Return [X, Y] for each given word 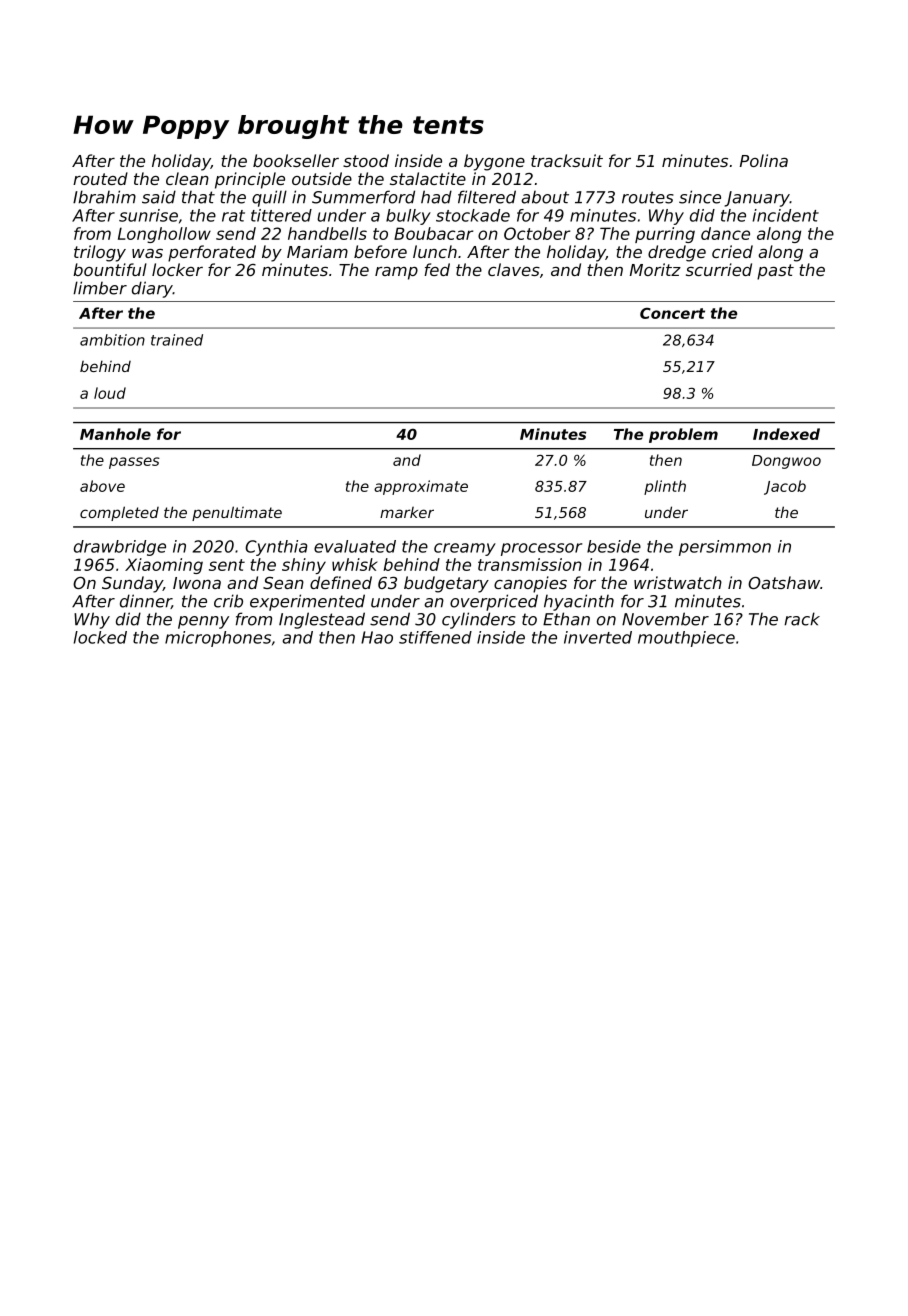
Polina [764, 160]
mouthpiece [686, 639]
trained [177, 340]
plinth [665, 487]
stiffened [435, 637]
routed [100, 178]
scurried [719, 269]
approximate [421, 487]
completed [119, 513]
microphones [218, 639]
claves [514, 269]
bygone [494, 162]
